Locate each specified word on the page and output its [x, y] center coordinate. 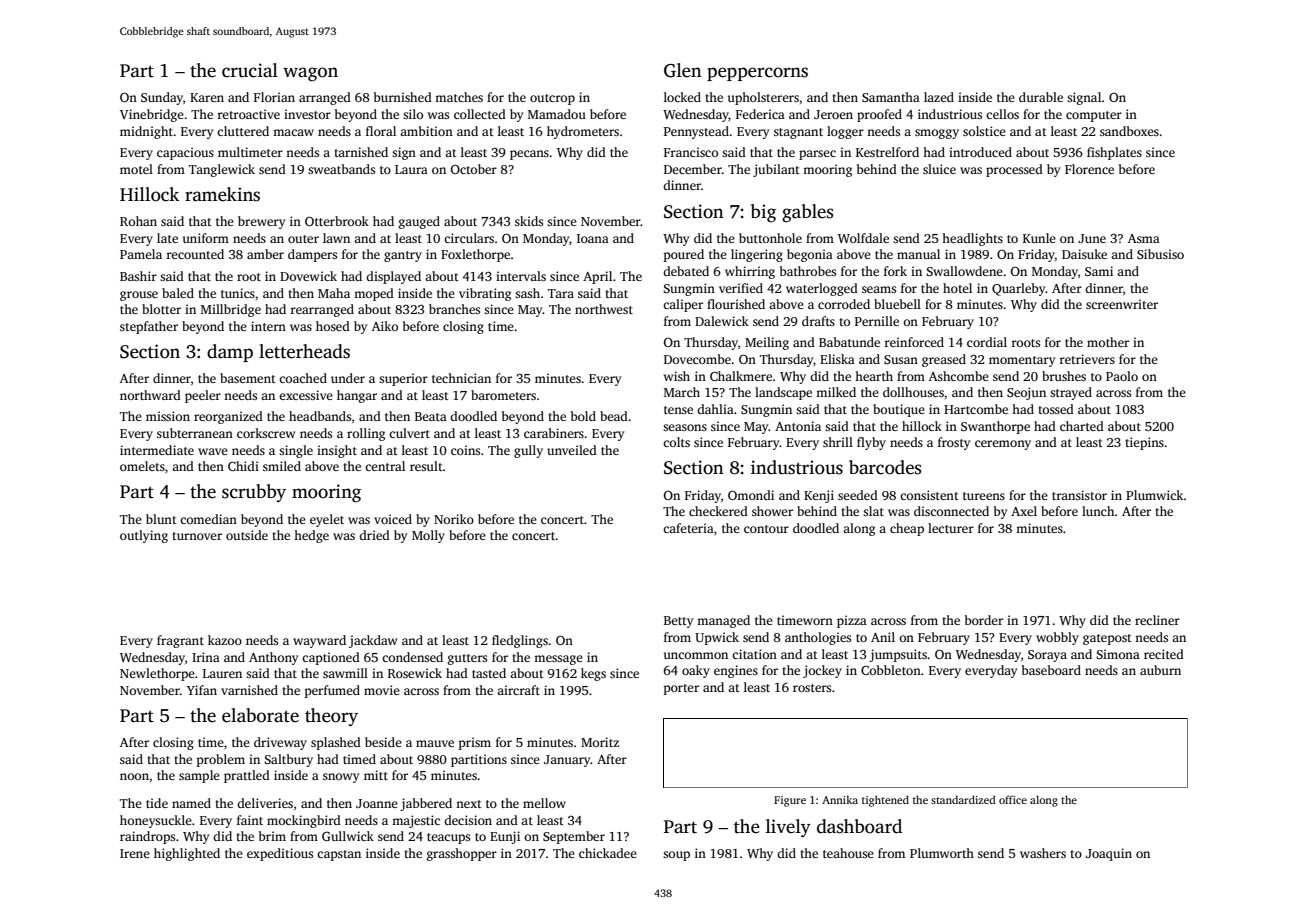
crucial [250, 70]
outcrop [552, 99]
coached [303, 378]
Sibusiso [1160, 254]
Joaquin [1109, 854]
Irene [135, 853]
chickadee [608, 853]
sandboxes [1129, 131]
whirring [750, 272]
